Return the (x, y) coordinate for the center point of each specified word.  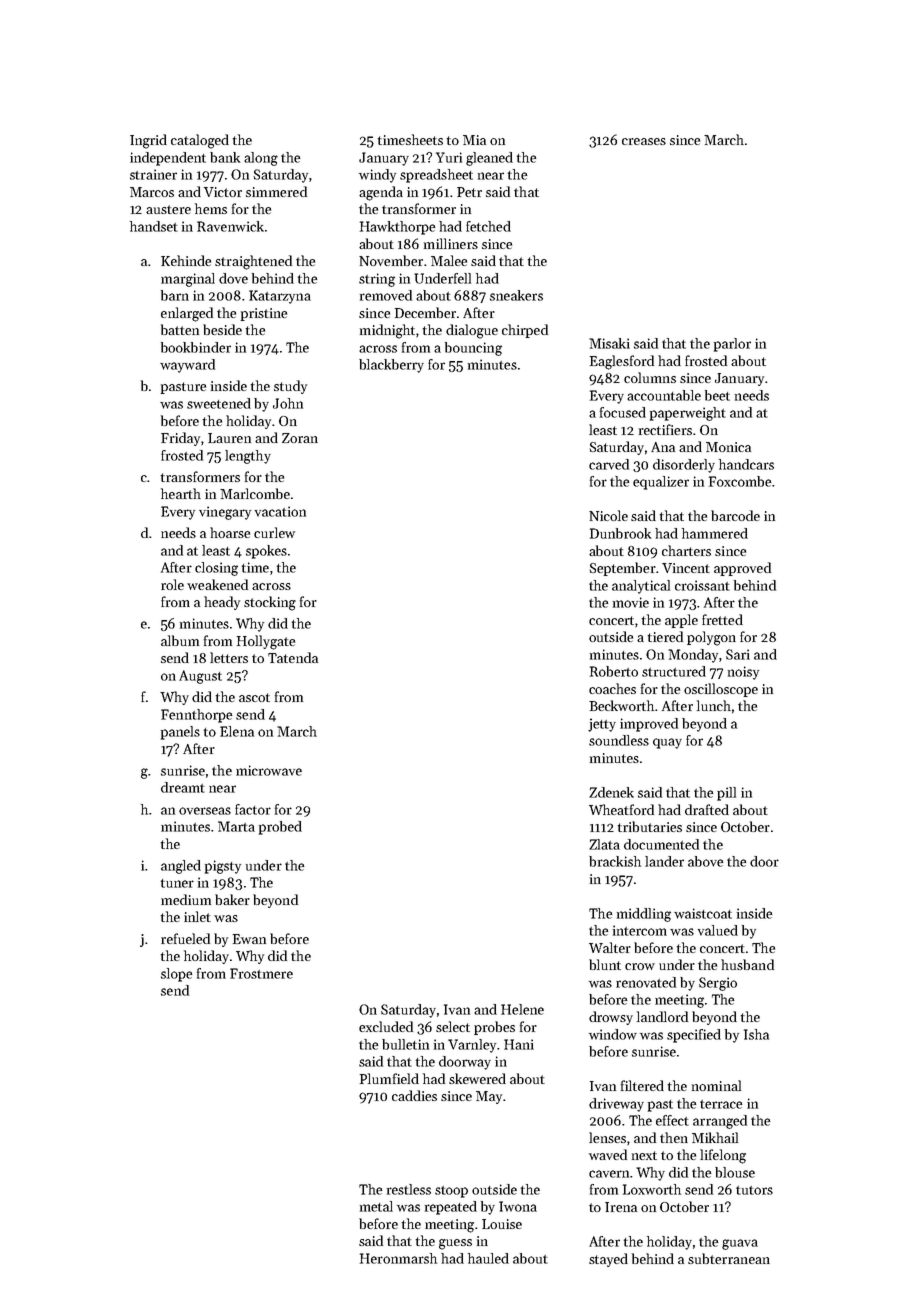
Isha (756, 1034)
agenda (381, 193)
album (180, 640)
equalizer (661, 483)
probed (280, 828)
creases (644, 141)
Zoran (300, 438)
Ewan (249, 939)
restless (409, 1189)
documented (661, 844)
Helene (522, 1009)
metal (376, 1206)
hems (211, 208)
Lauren (229, 438)
